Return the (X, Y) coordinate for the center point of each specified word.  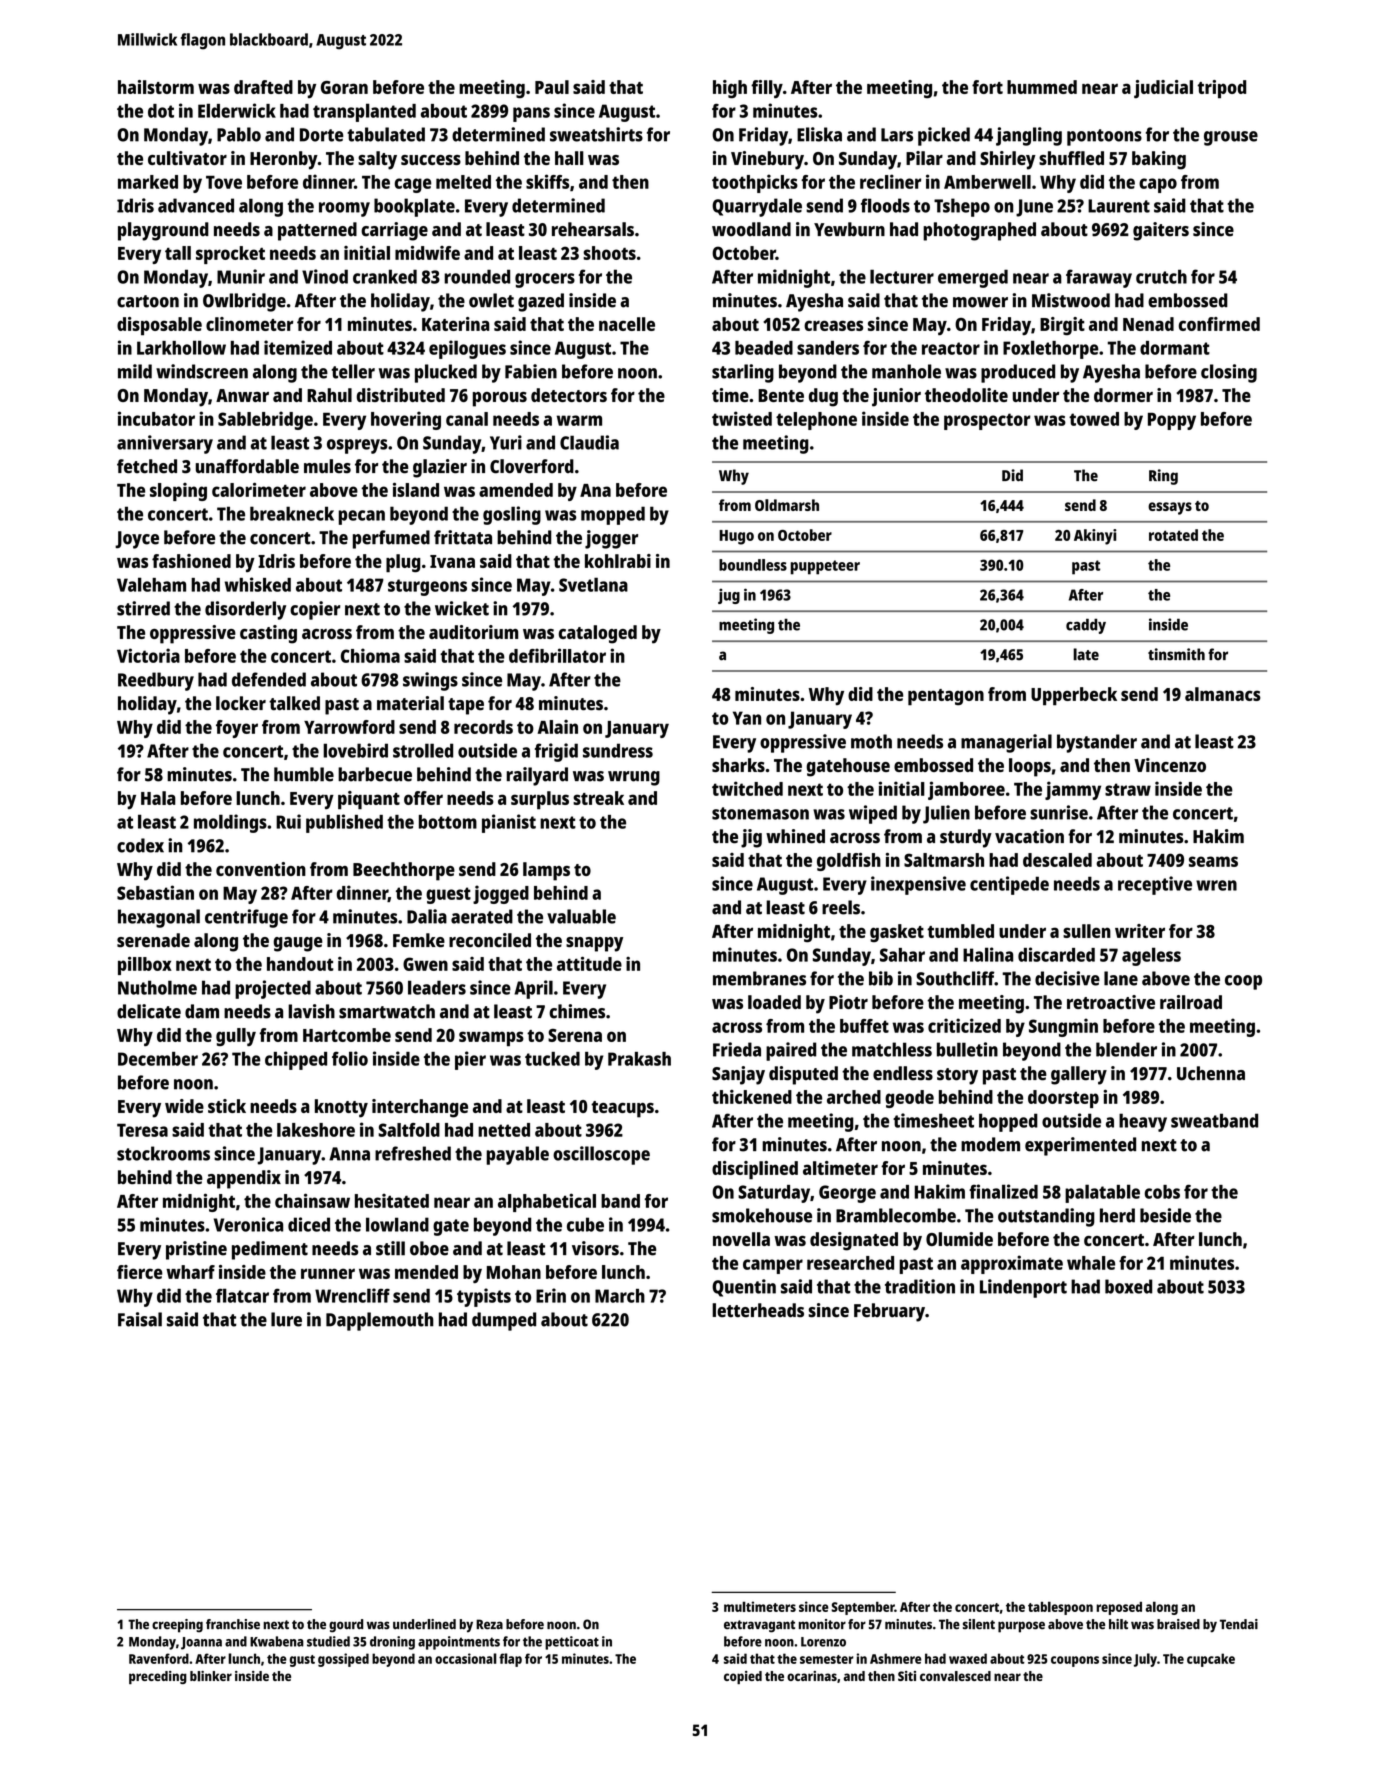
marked (148, 182)
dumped (504, 1321)
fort (987, 87)
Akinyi (1095, 537)
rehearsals (593, 229)
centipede (1009, 885)
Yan (747, 718)
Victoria (148, 655)
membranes (759, 978)
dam (202, 1011)
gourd (346, 1626)
